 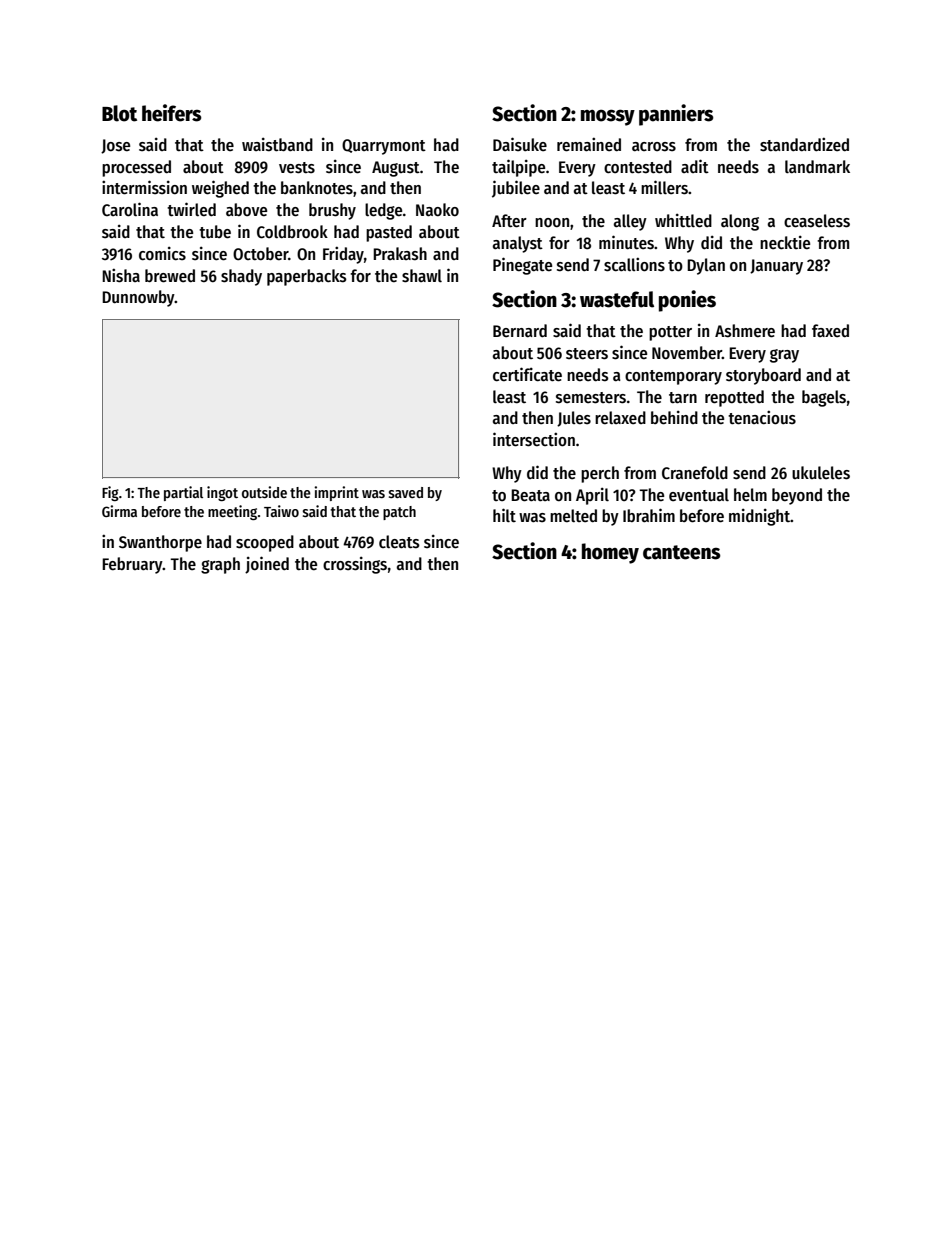 What do you see at coordinates (522, 266) in the document?
I see `Pinegate` at bounding box center [522, 266].
